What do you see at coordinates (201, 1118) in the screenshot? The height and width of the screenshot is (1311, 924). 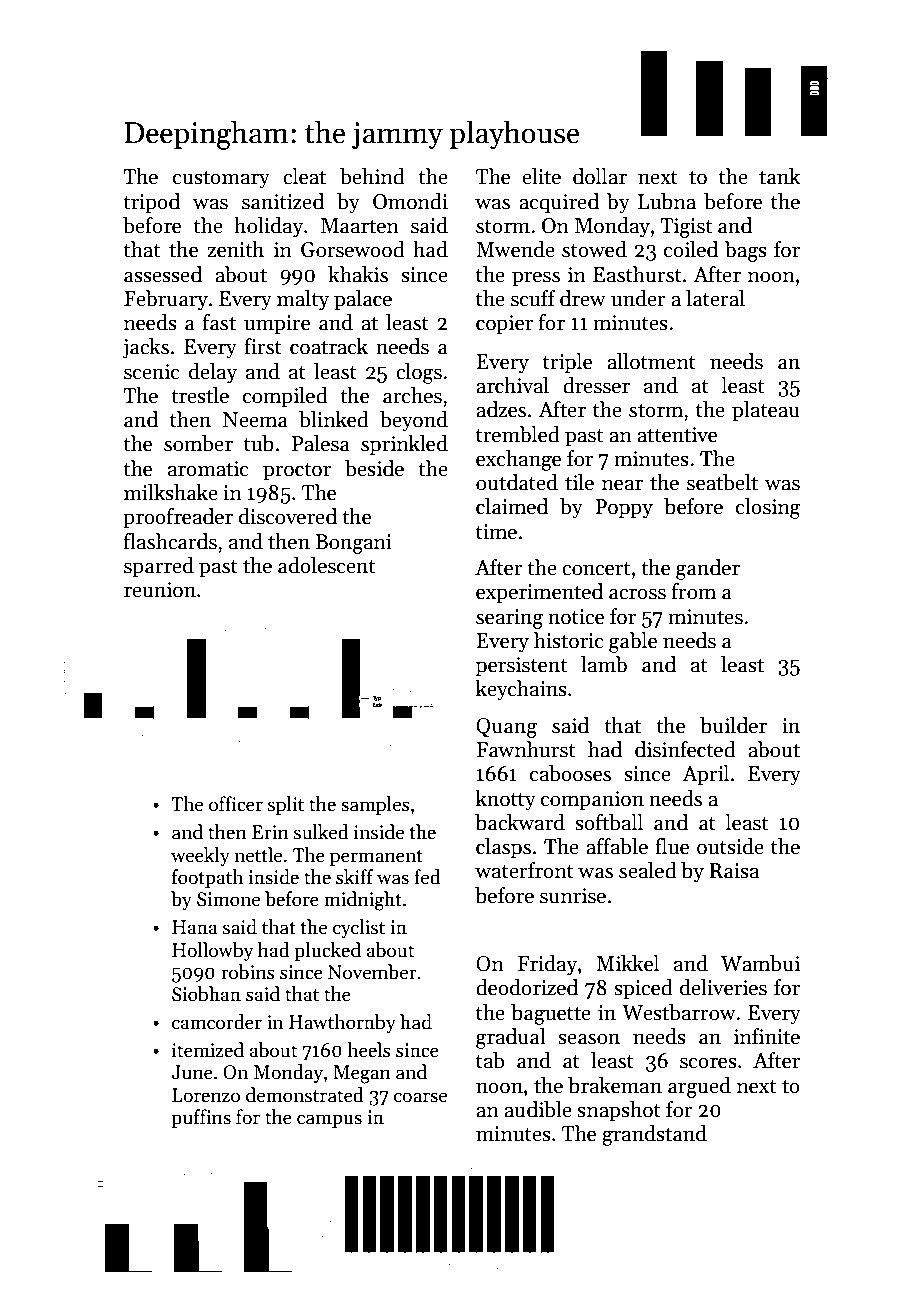 I see `puffins` at bounding box center [201, 1118].
